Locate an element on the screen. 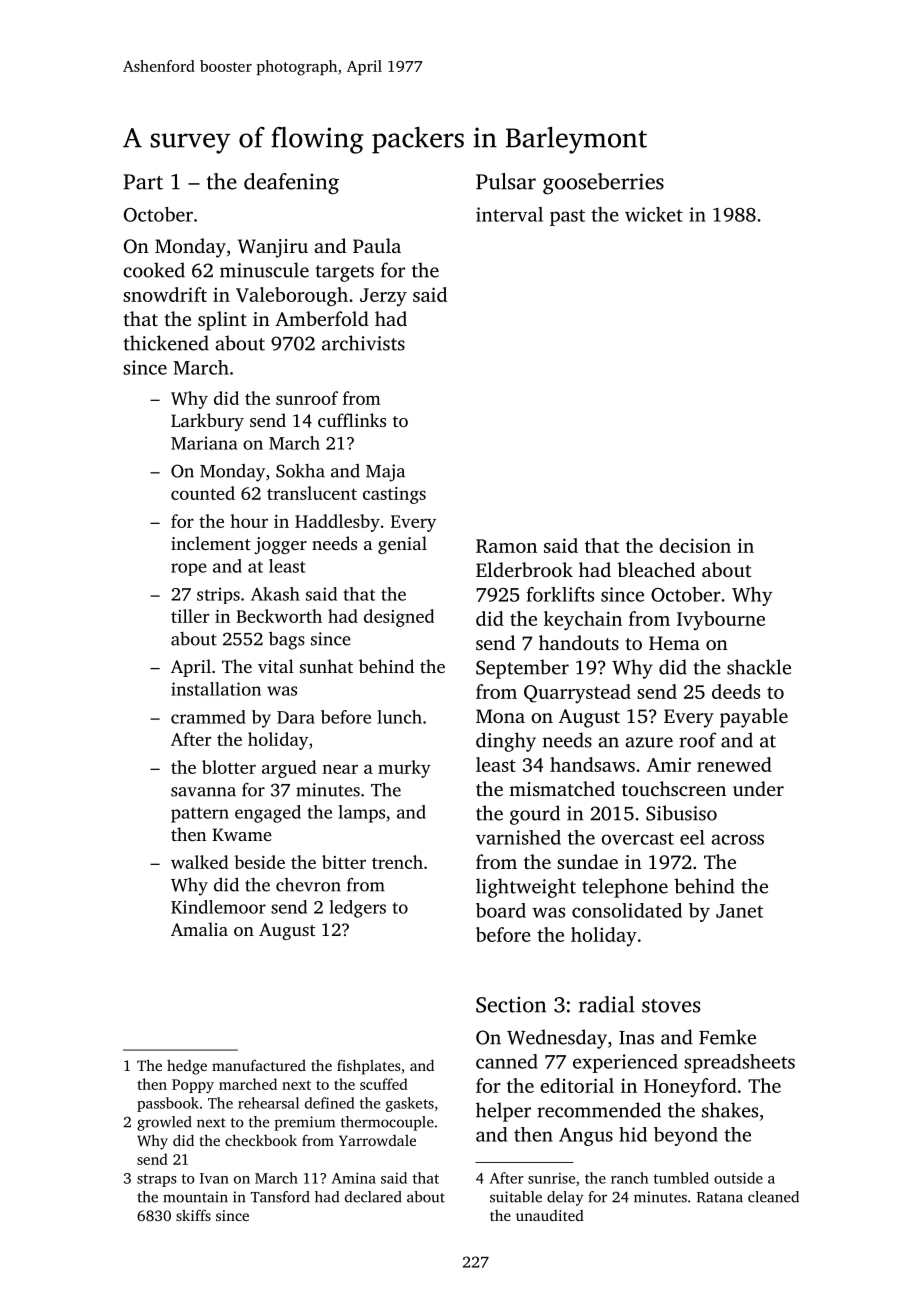 Image resolution: width=924 pixels, height=1314 pixels. overcast is located at coordinates (637, 838).
